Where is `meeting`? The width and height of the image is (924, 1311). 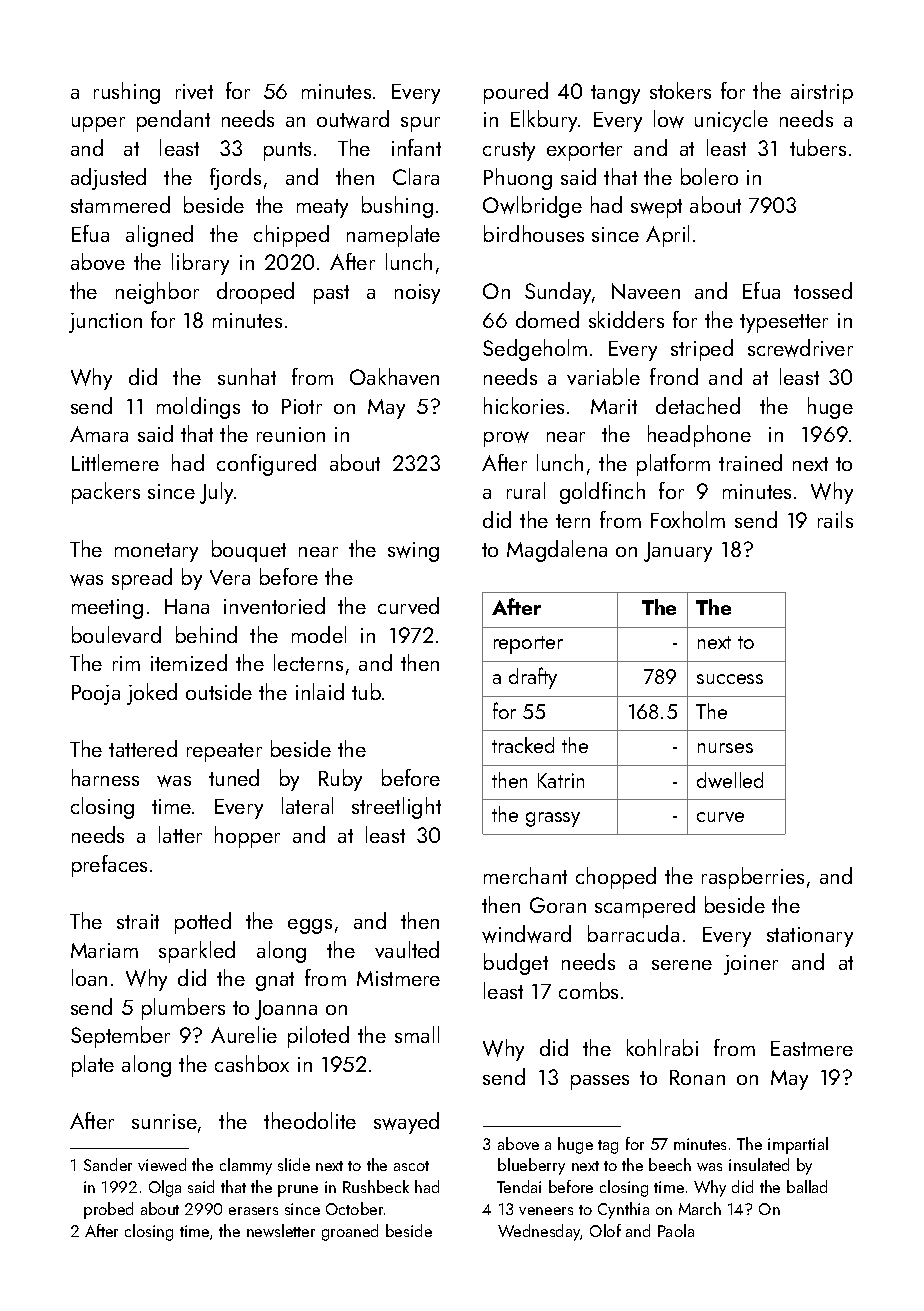 meeting is located at coordinates (107, 609).
